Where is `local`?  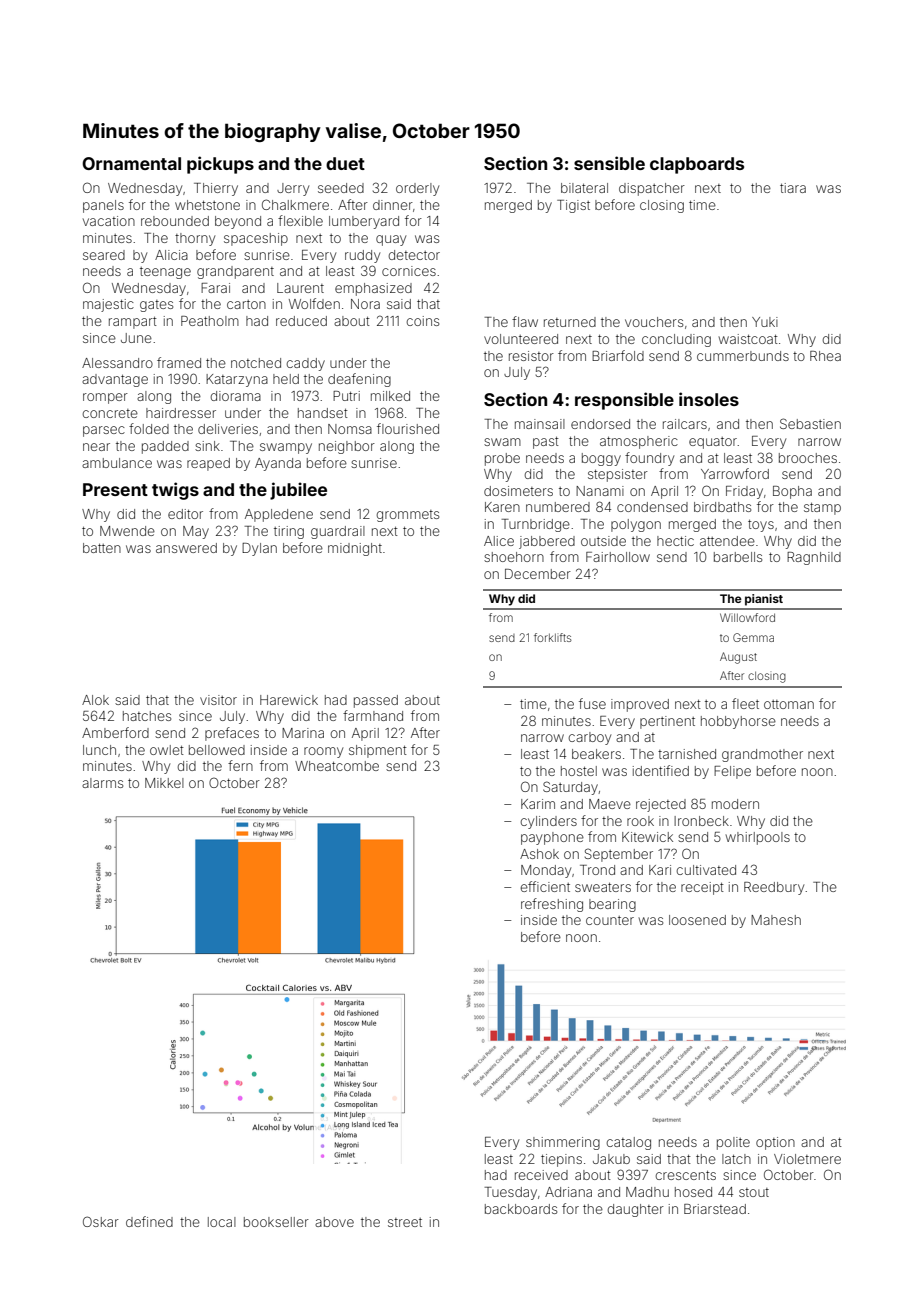
local is located at coordinates (222, 1222).
